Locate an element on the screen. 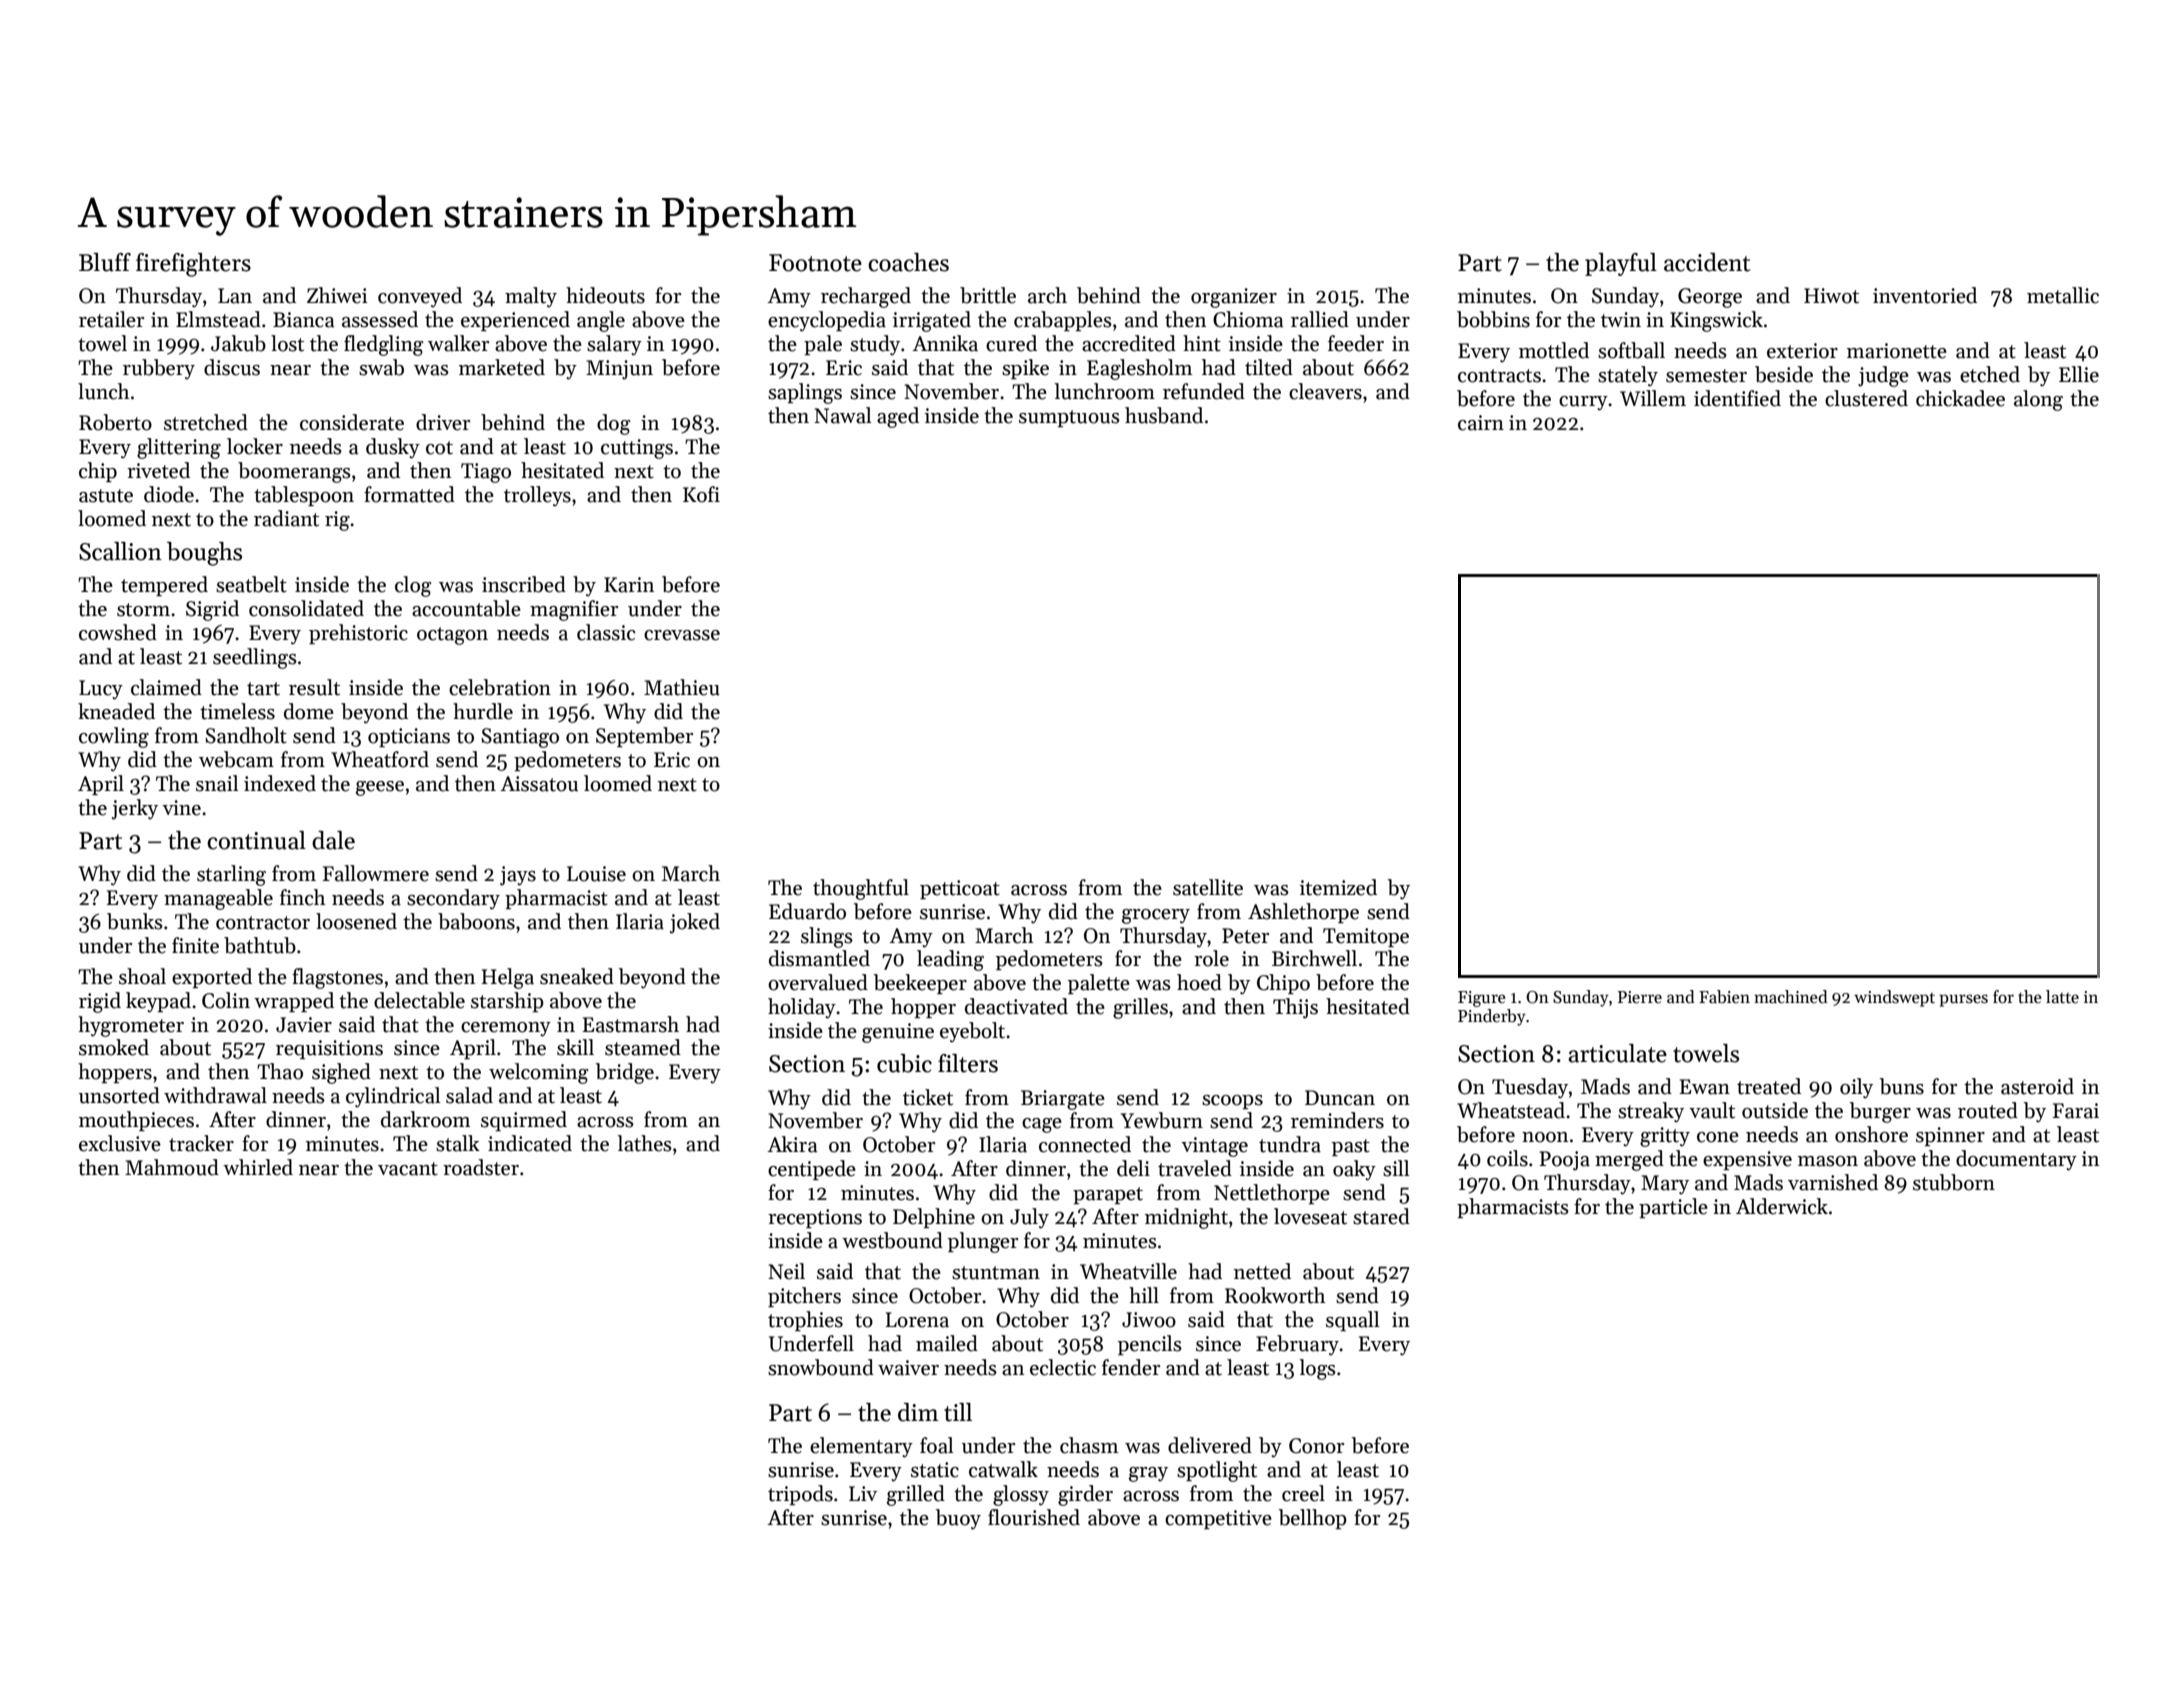  welcoming is located at coordinates (539, 1073).
